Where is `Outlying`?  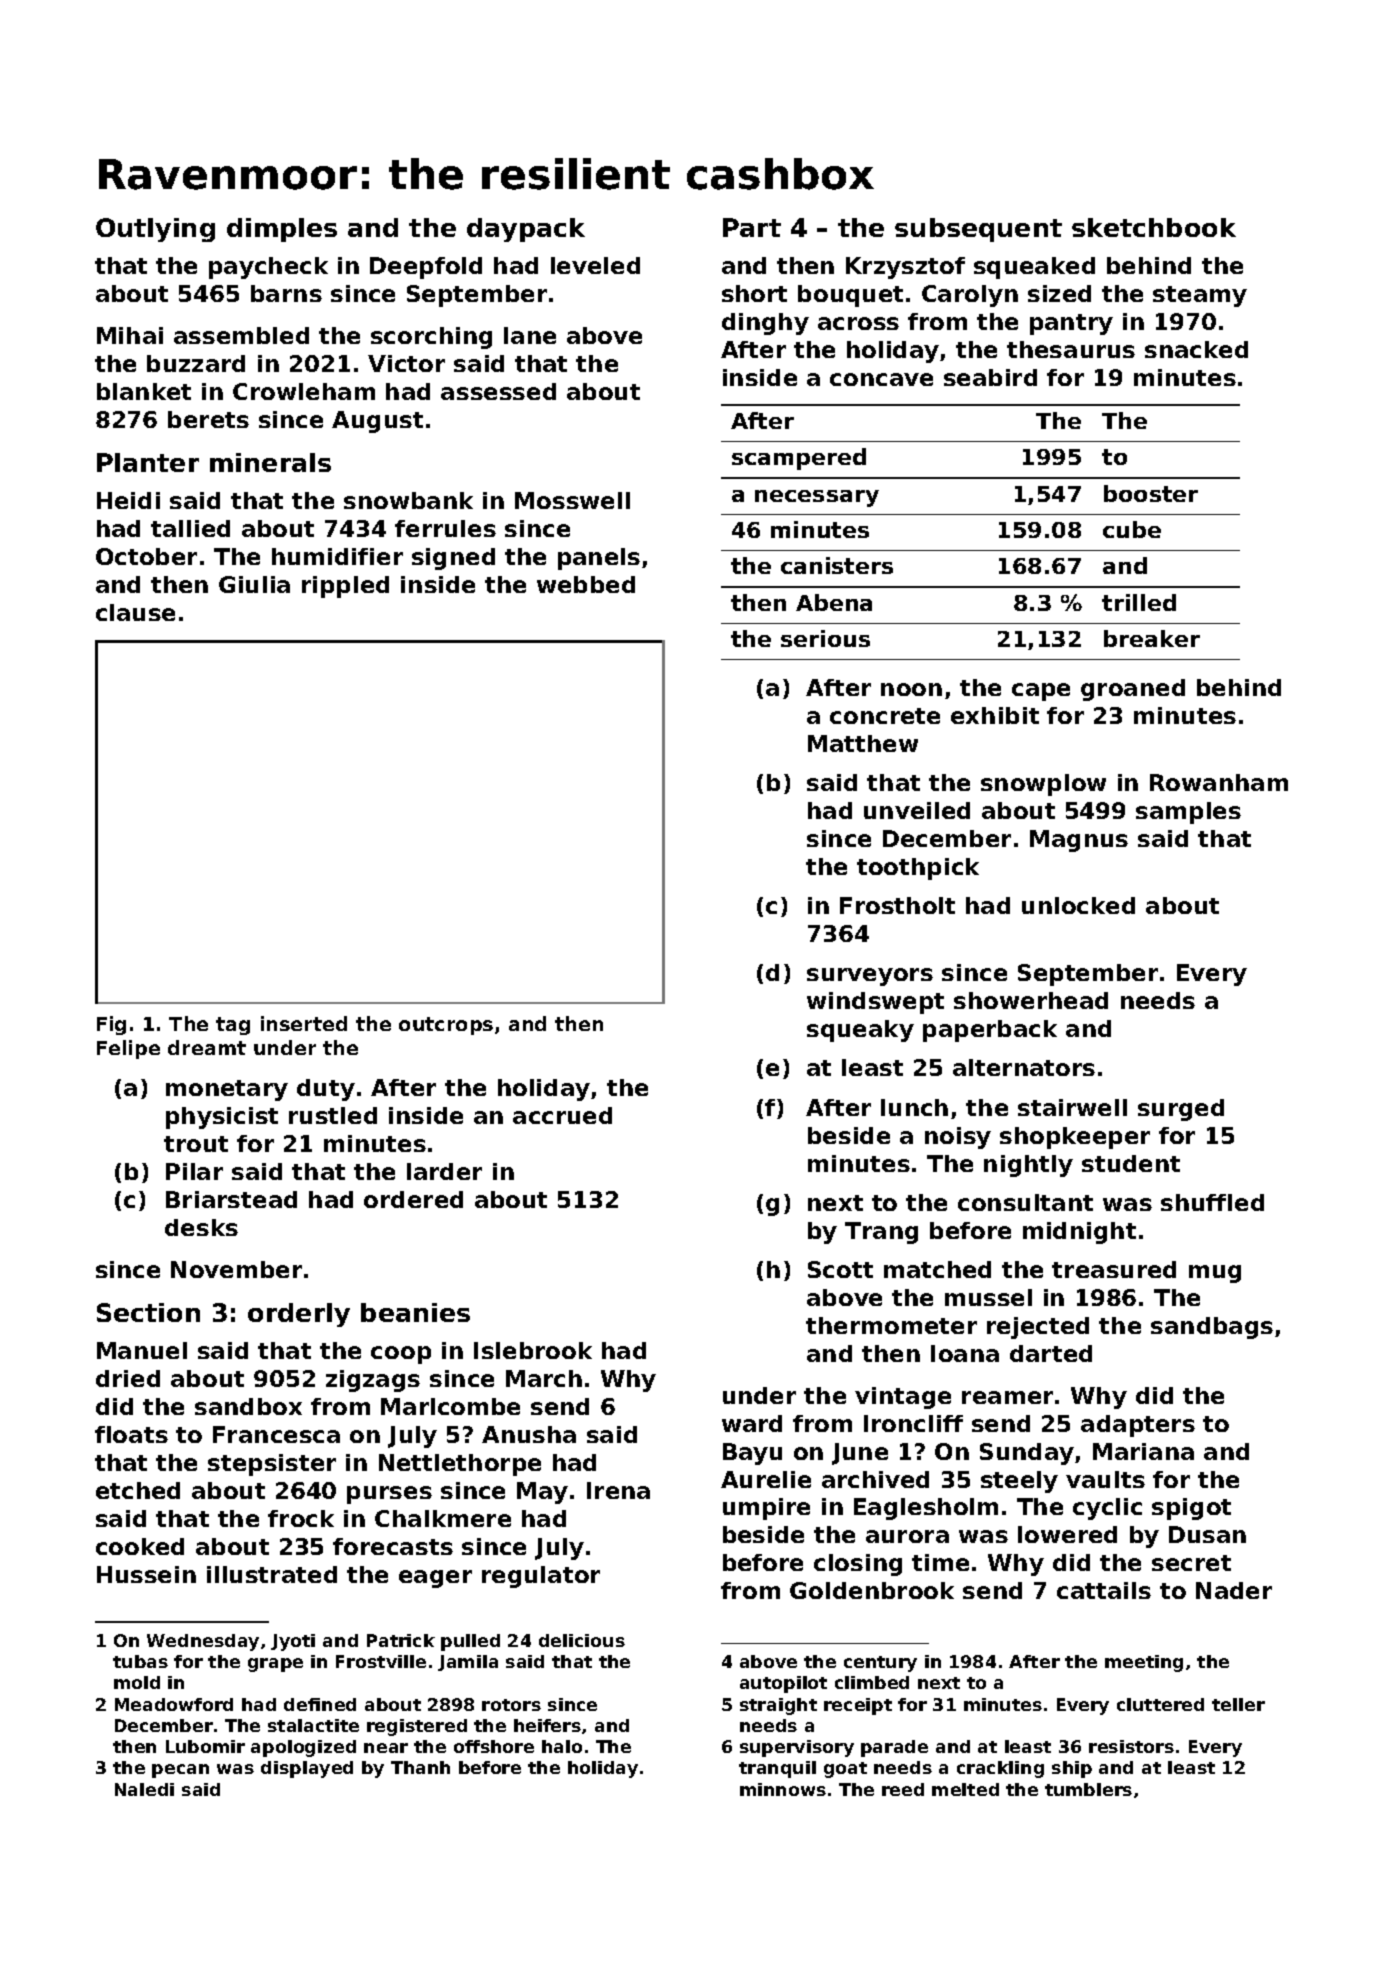 Outlying is located at coordinates (155, 230).
